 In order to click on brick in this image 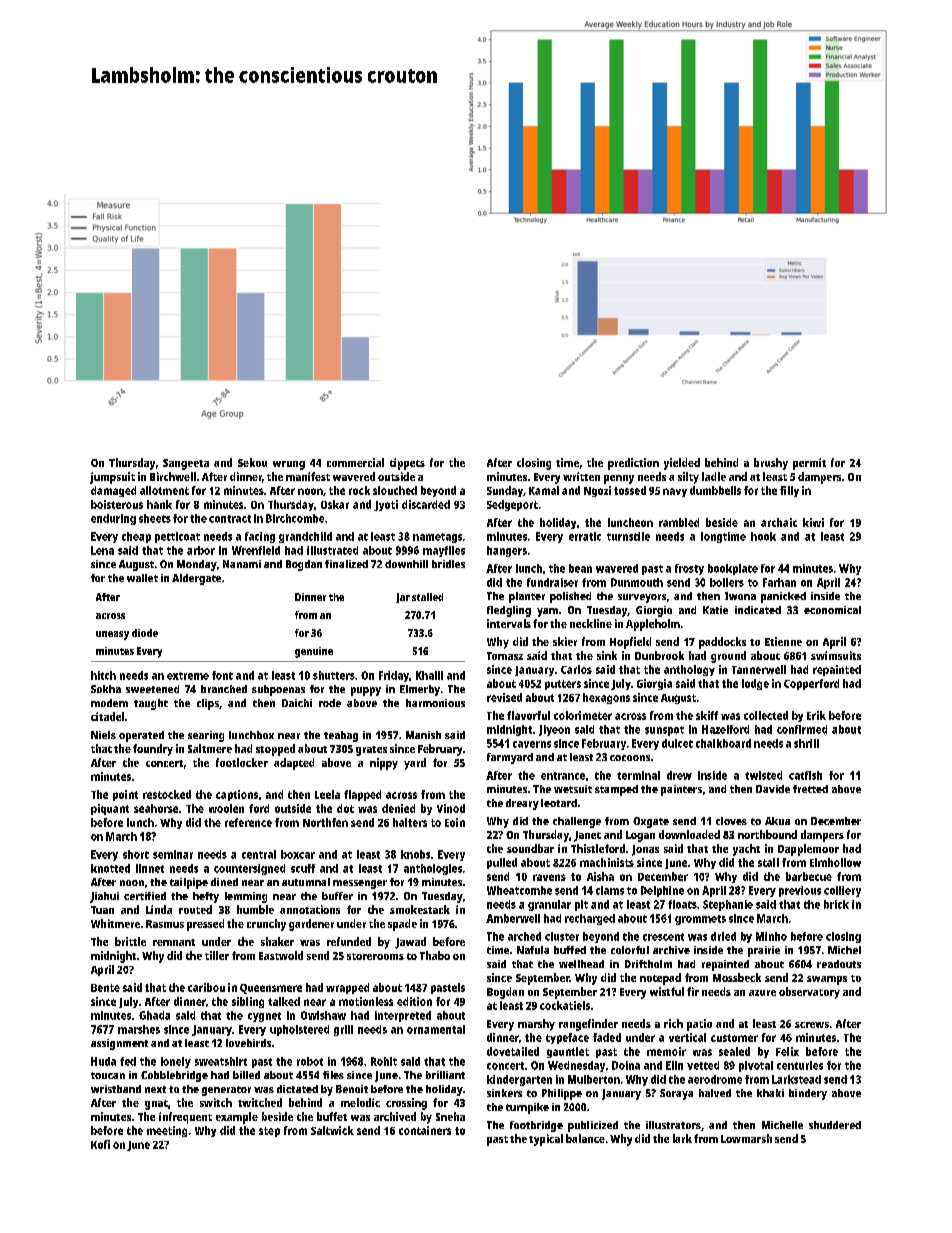, I will do `click(836, 904)`.
